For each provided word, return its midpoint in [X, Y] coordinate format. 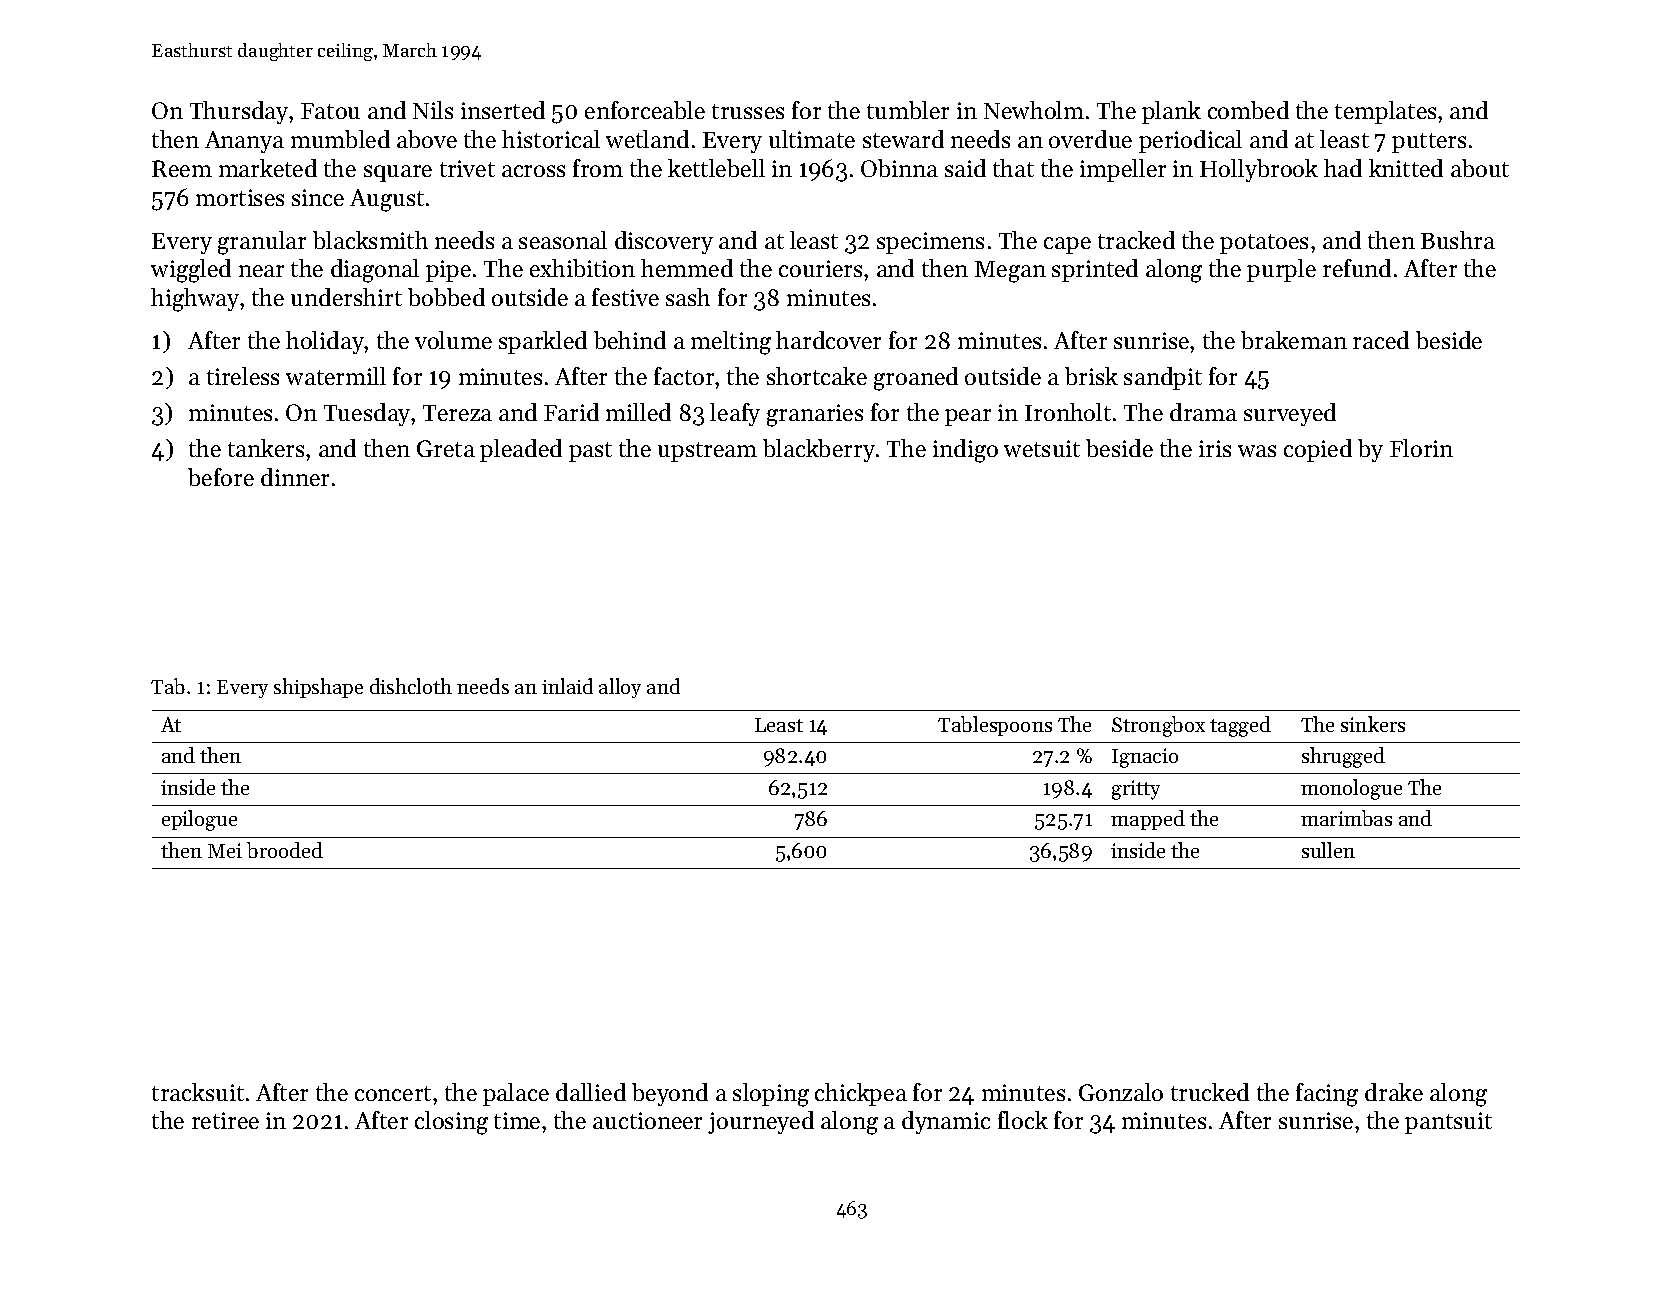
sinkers [1373, 724]
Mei [225, 850]
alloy [620, 688]
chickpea [861, 1094]
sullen [1328, 850]
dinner [295, 477]
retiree [225, 1120]
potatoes [1264, 244]
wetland [647, 139]
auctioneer [647, 1120]
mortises [240, 197]
